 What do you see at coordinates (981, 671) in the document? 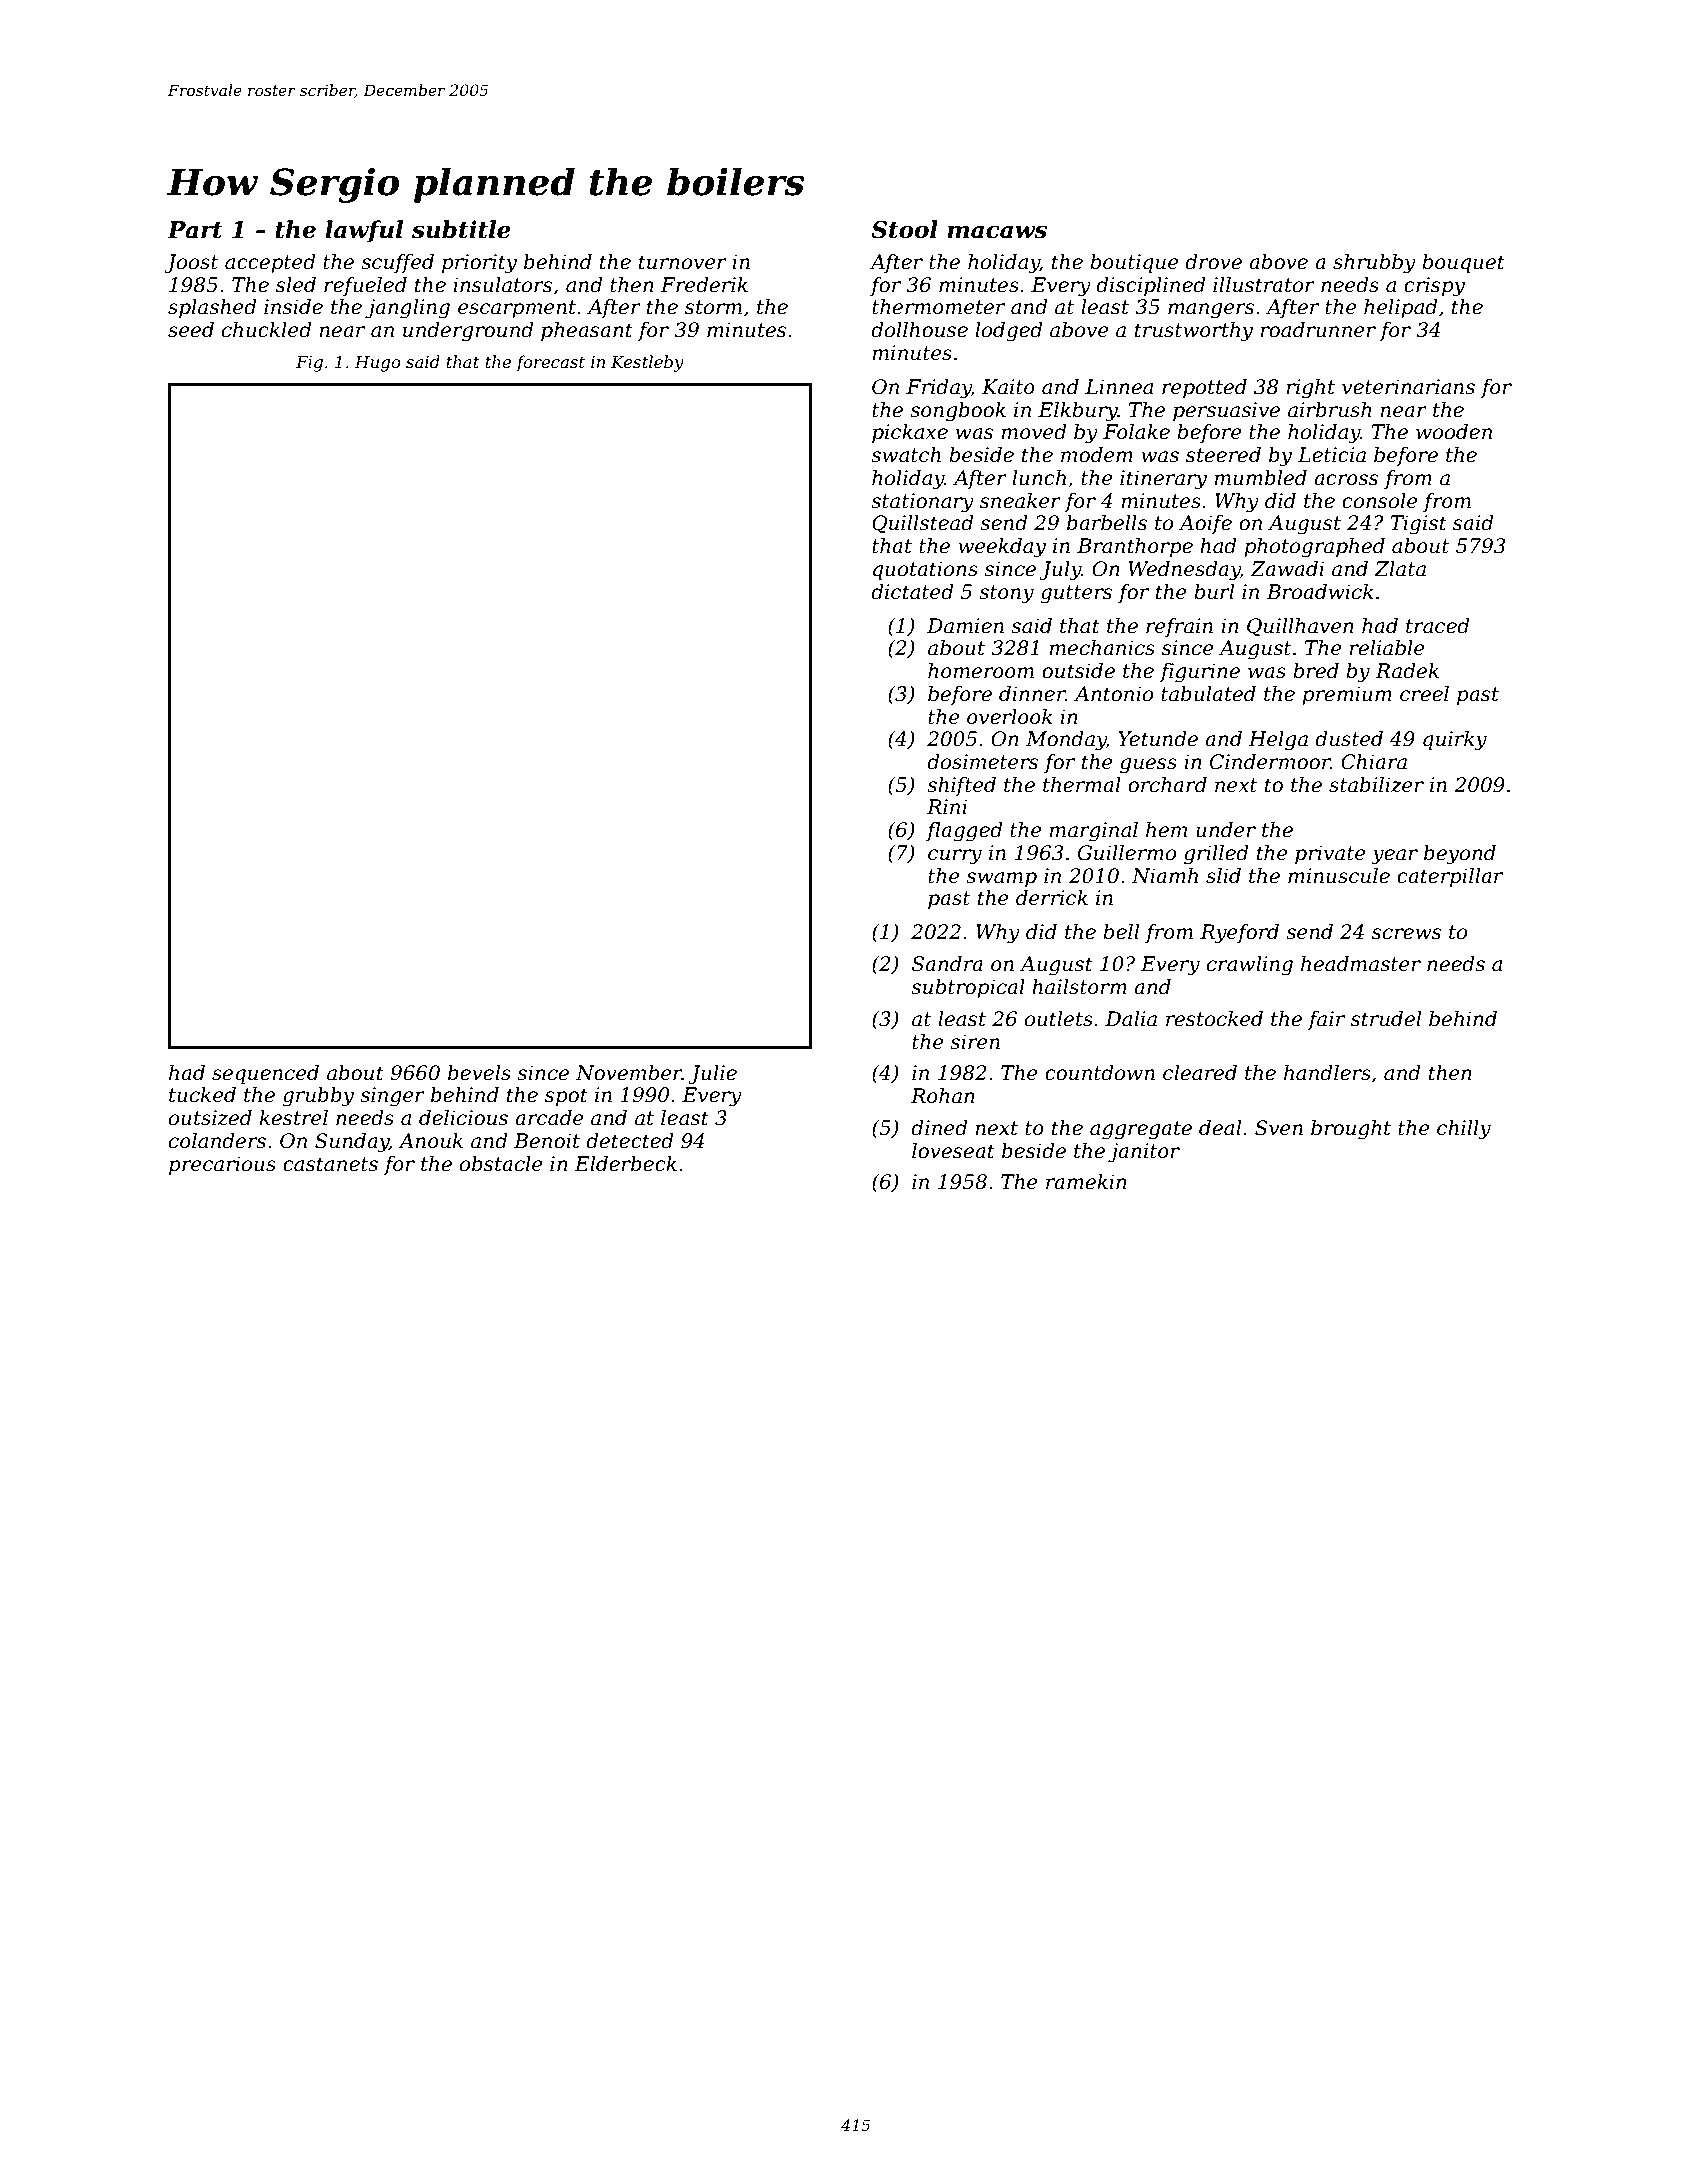
I see `homeroom` at bounding box center [981, 671].
